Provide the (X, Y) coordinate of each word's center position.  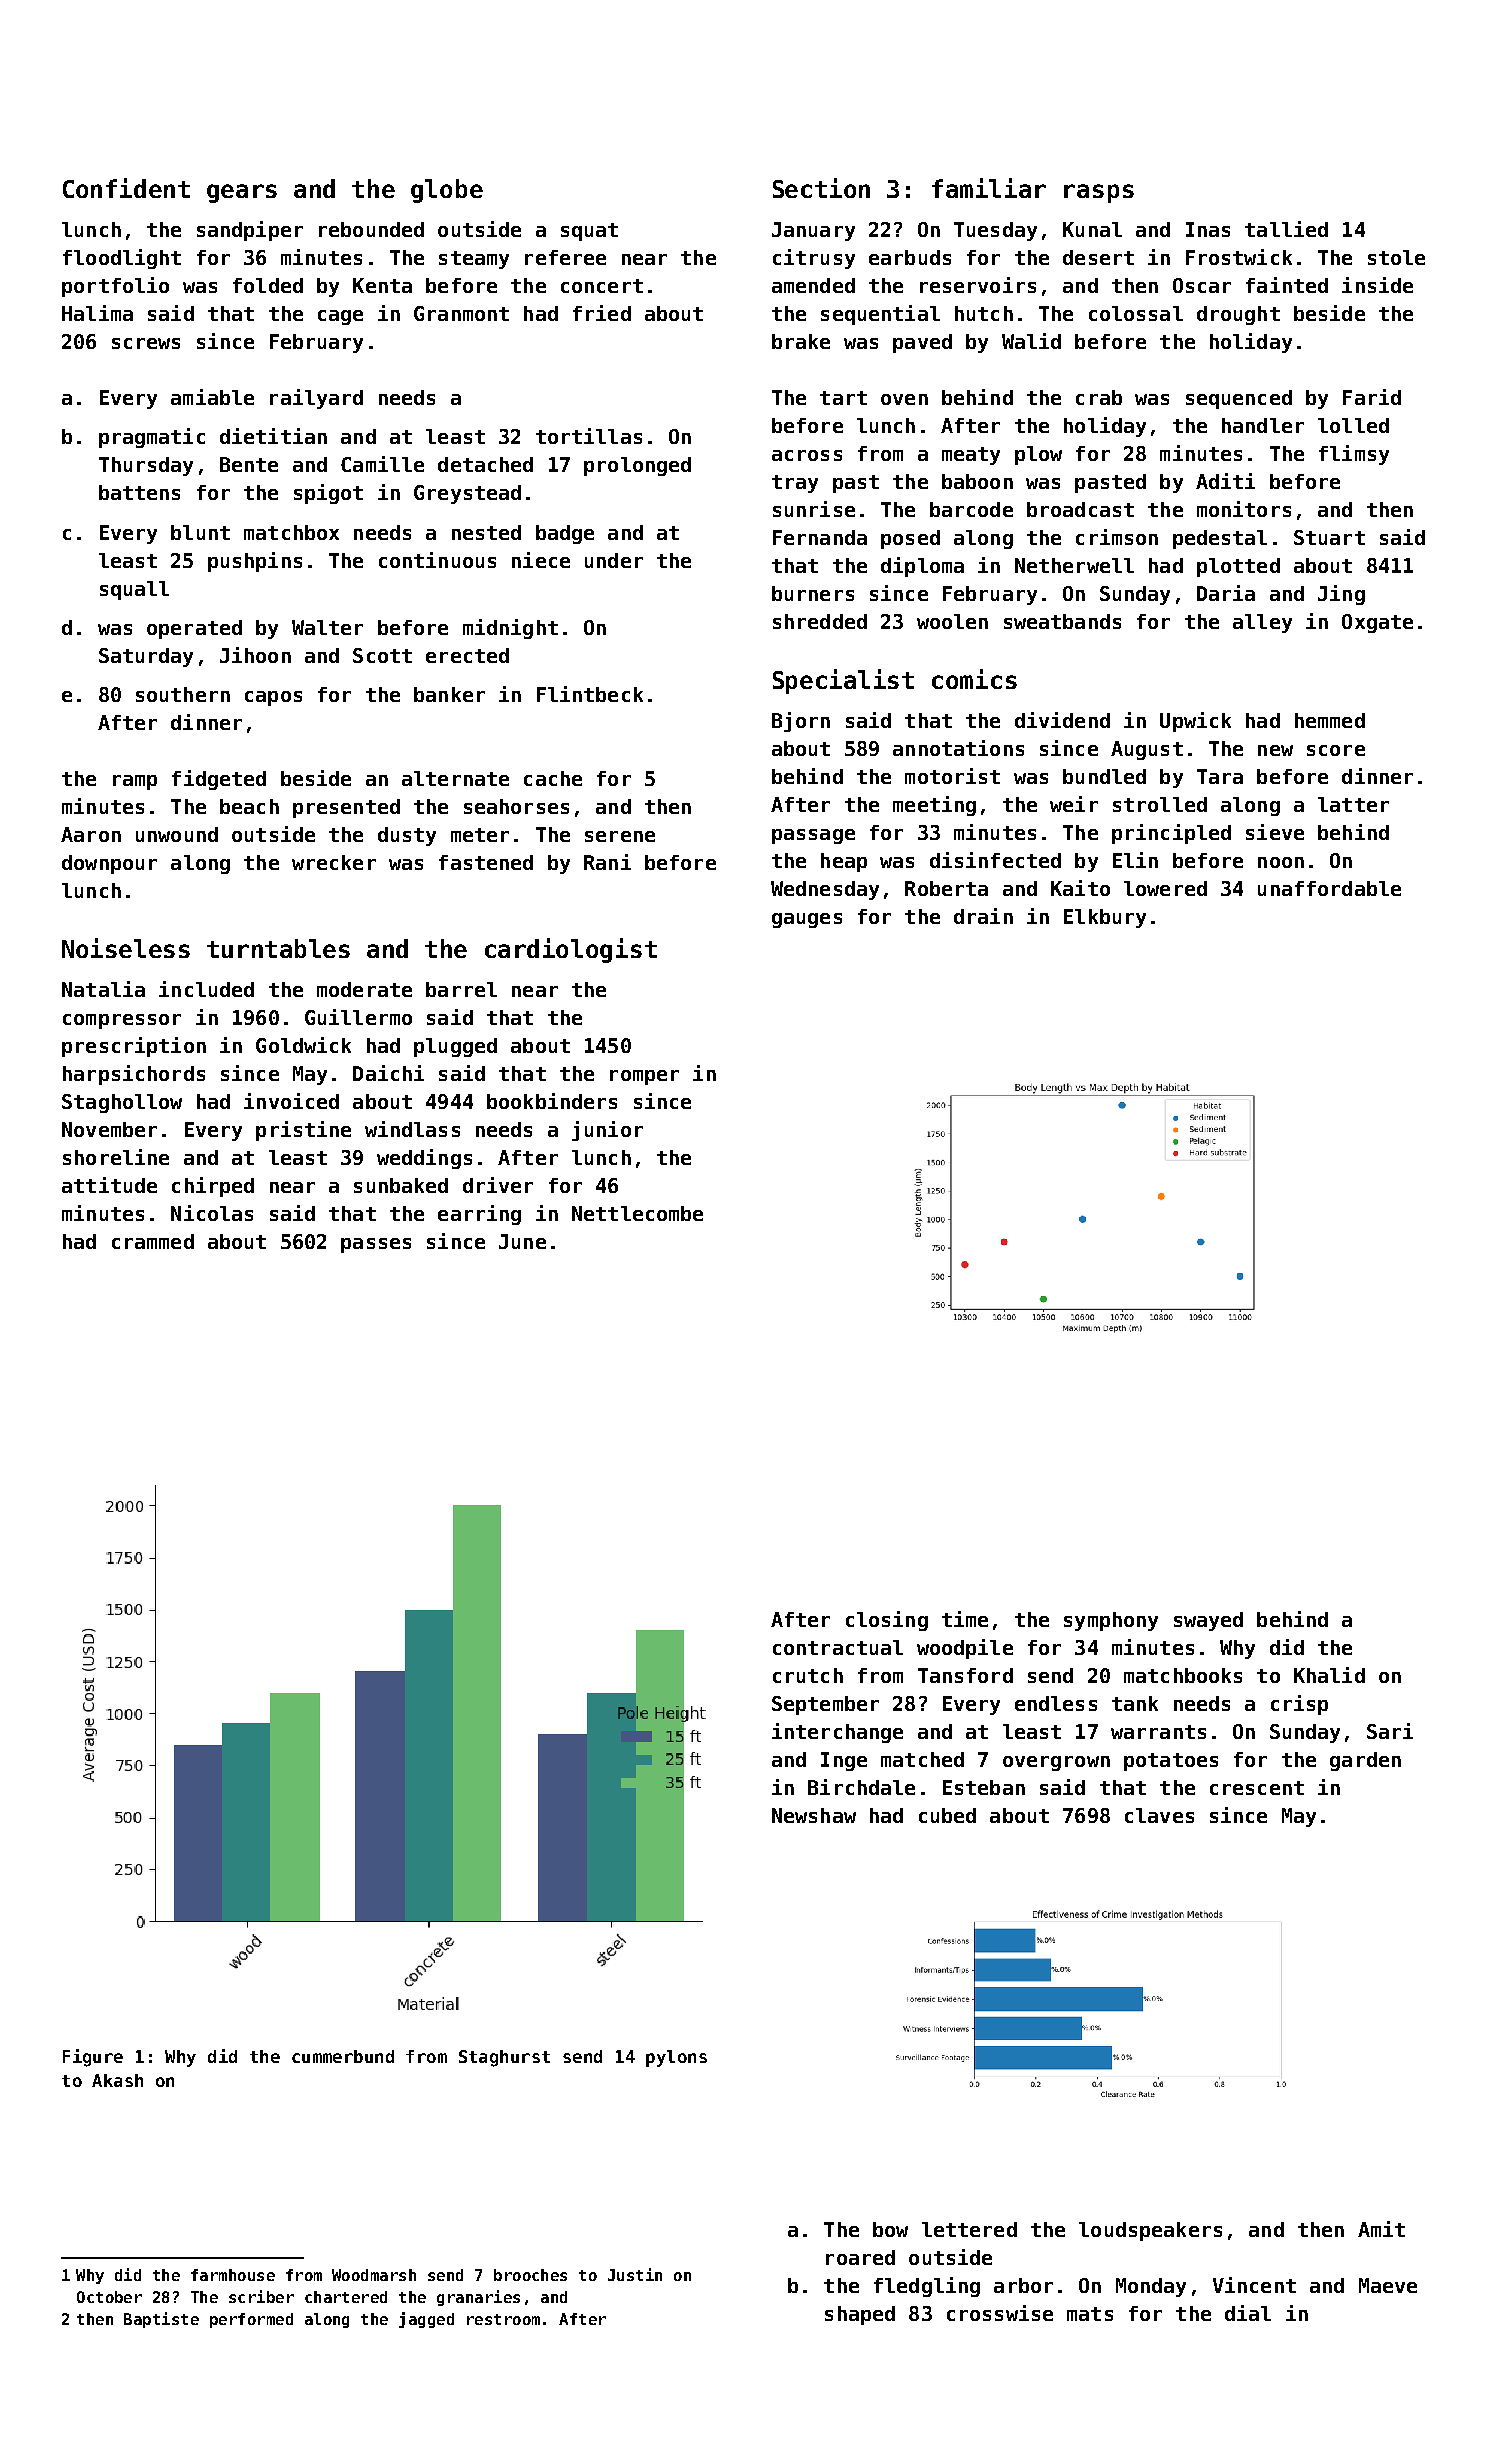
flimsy (1354, 455)
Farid (1372, 397)
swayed (1208, 1621)
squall (134, 590)
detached (485, 464)
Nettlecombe (637, 1213)
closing (887, 1621)
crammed (153, 1241)
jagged (426, 2320)
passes (376, 1245)
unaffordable (1329, 888)
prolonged (637, 466)
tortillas (589, 436)
